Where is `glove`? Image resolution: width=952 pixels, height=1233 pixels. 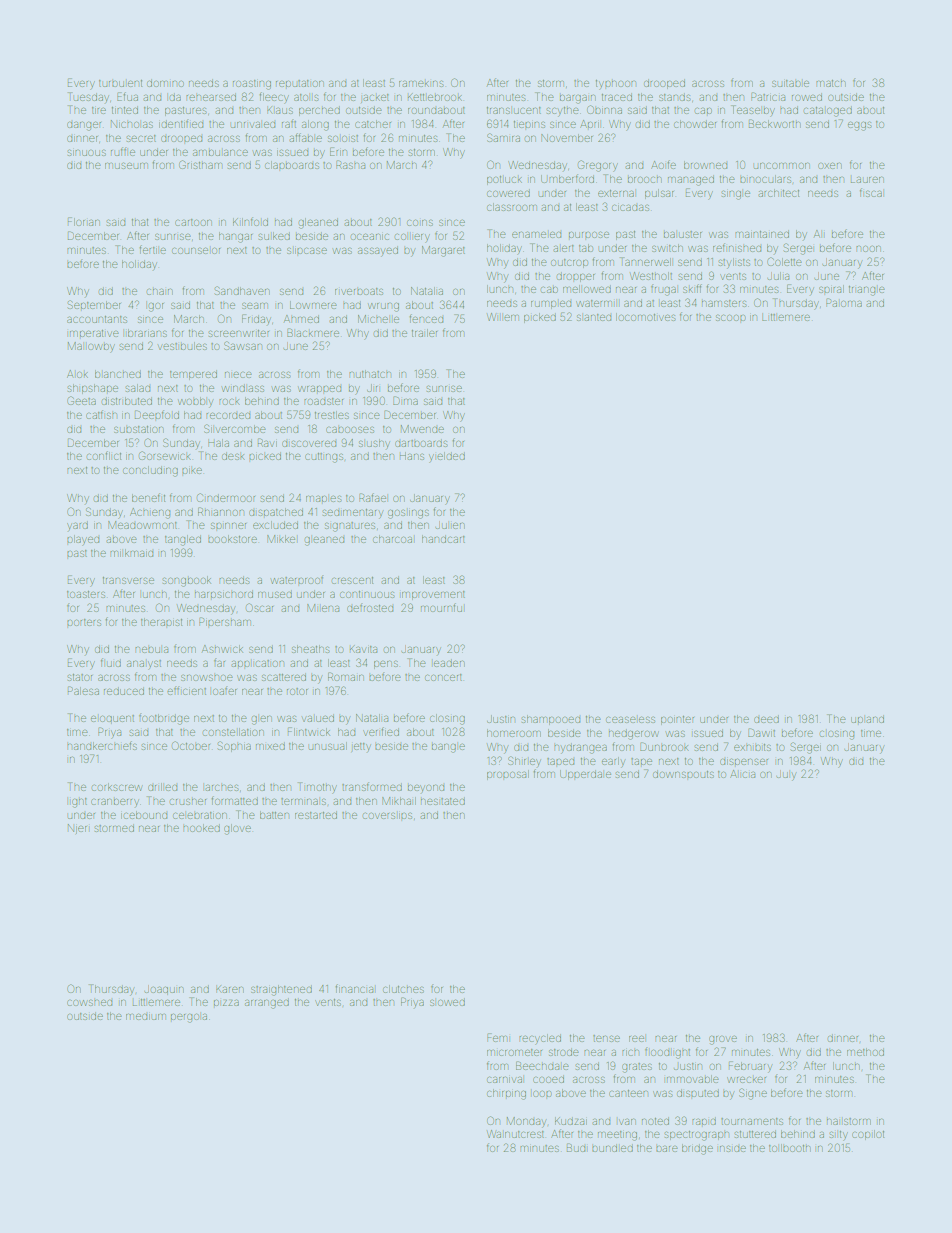
glove is located at coordinates (237, 829).
